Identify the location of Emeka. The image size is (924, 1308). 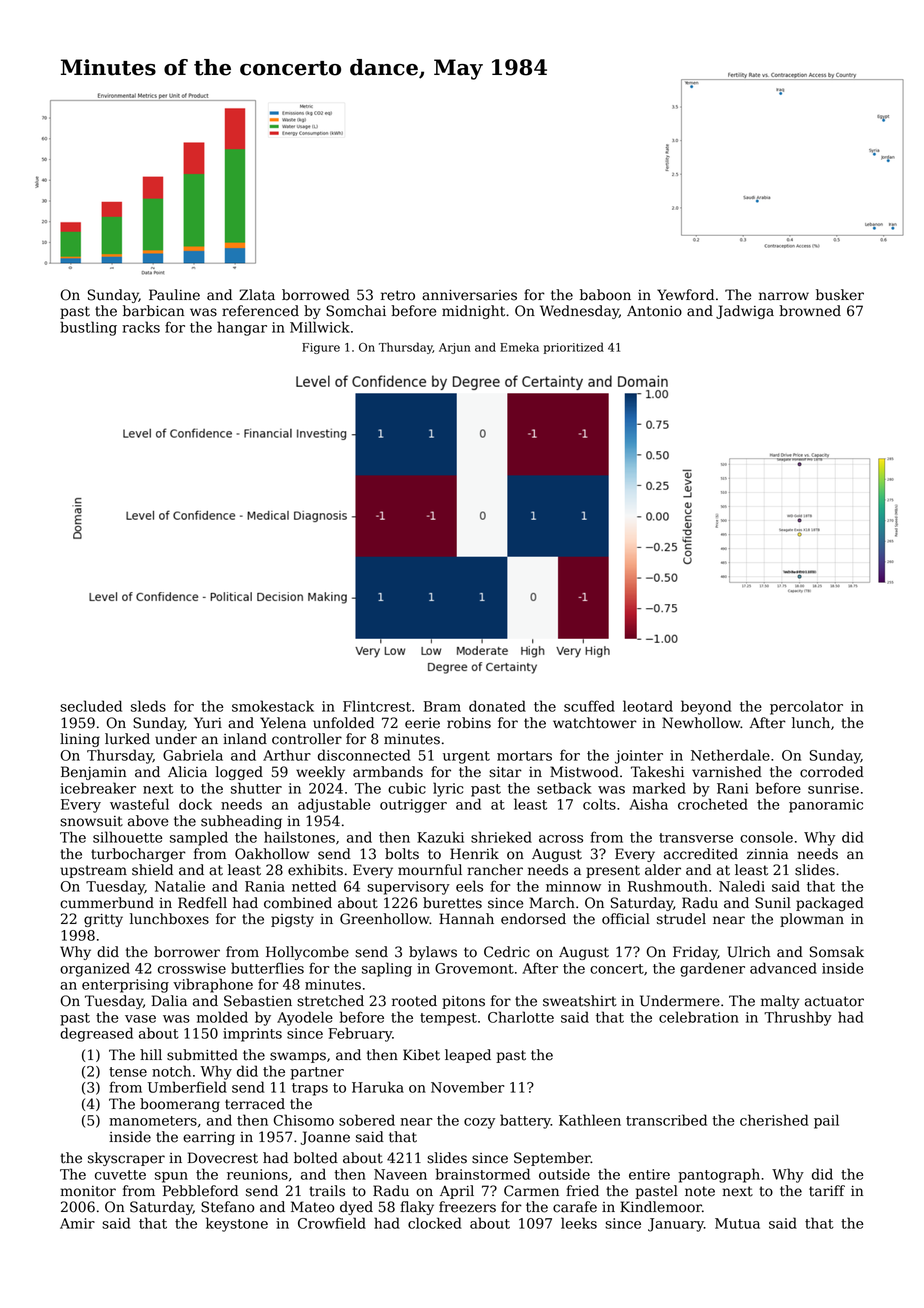
(519, 347).
